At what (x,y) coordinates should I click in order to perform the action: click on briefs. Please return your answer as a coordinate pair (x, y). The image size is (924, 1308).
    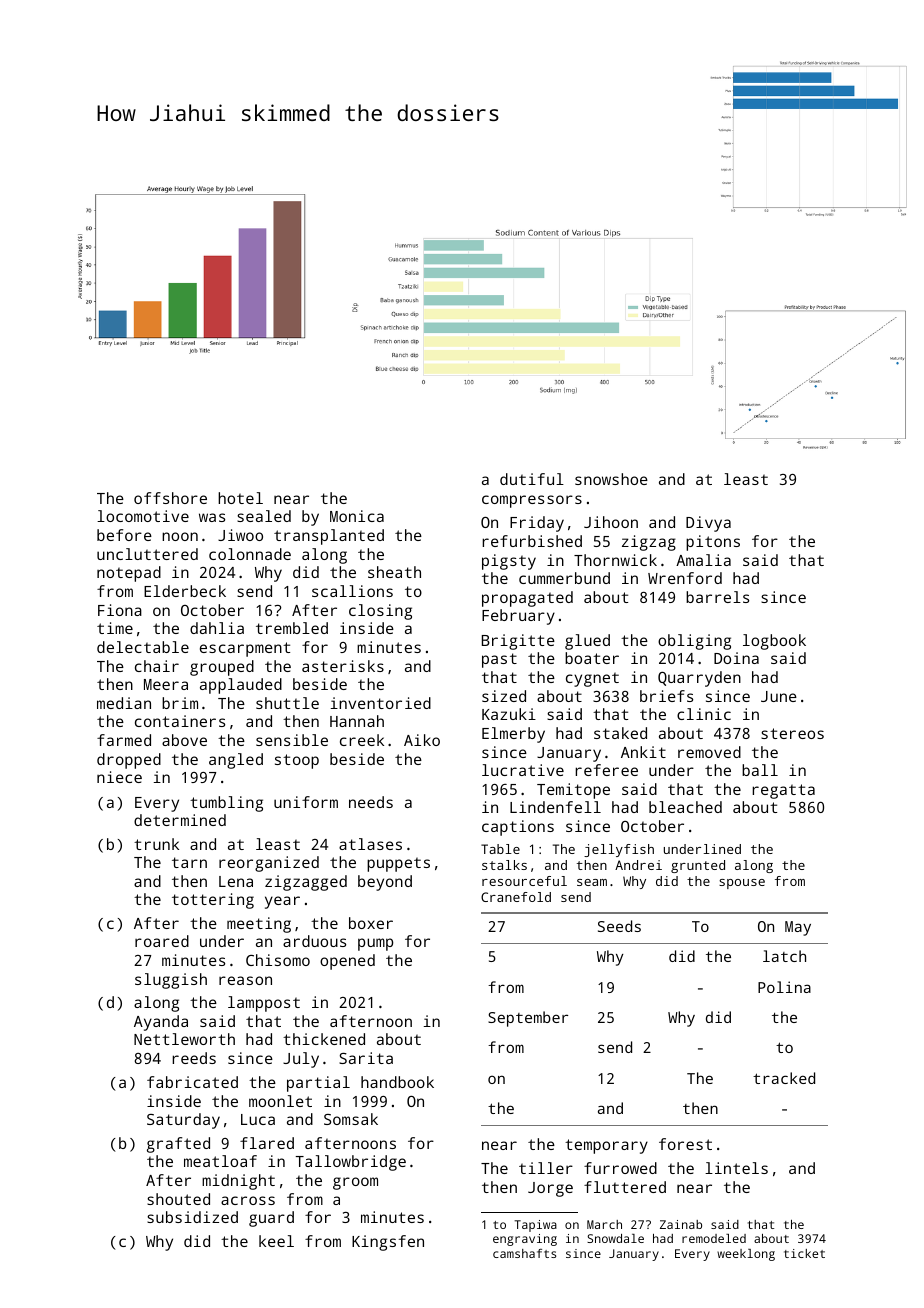
    Looking at the image, I should click on (666, 696).
